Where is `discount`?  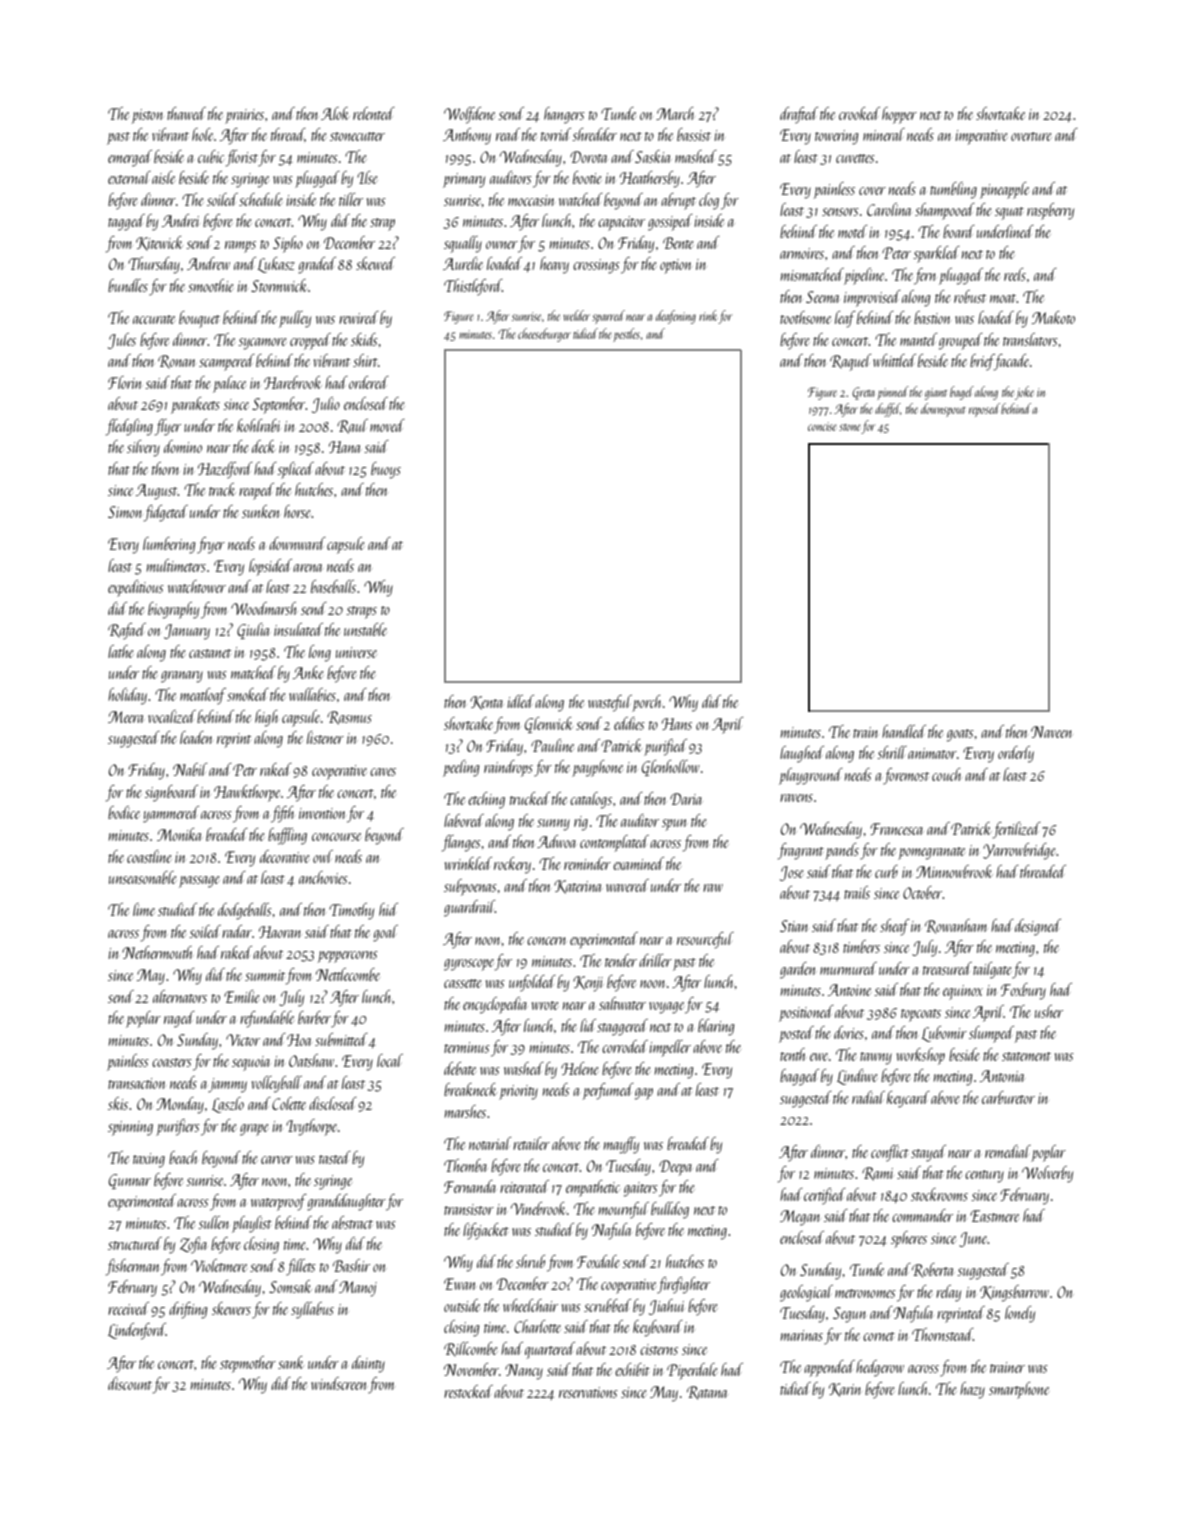 discount is located at coordinates (130, 1383).
